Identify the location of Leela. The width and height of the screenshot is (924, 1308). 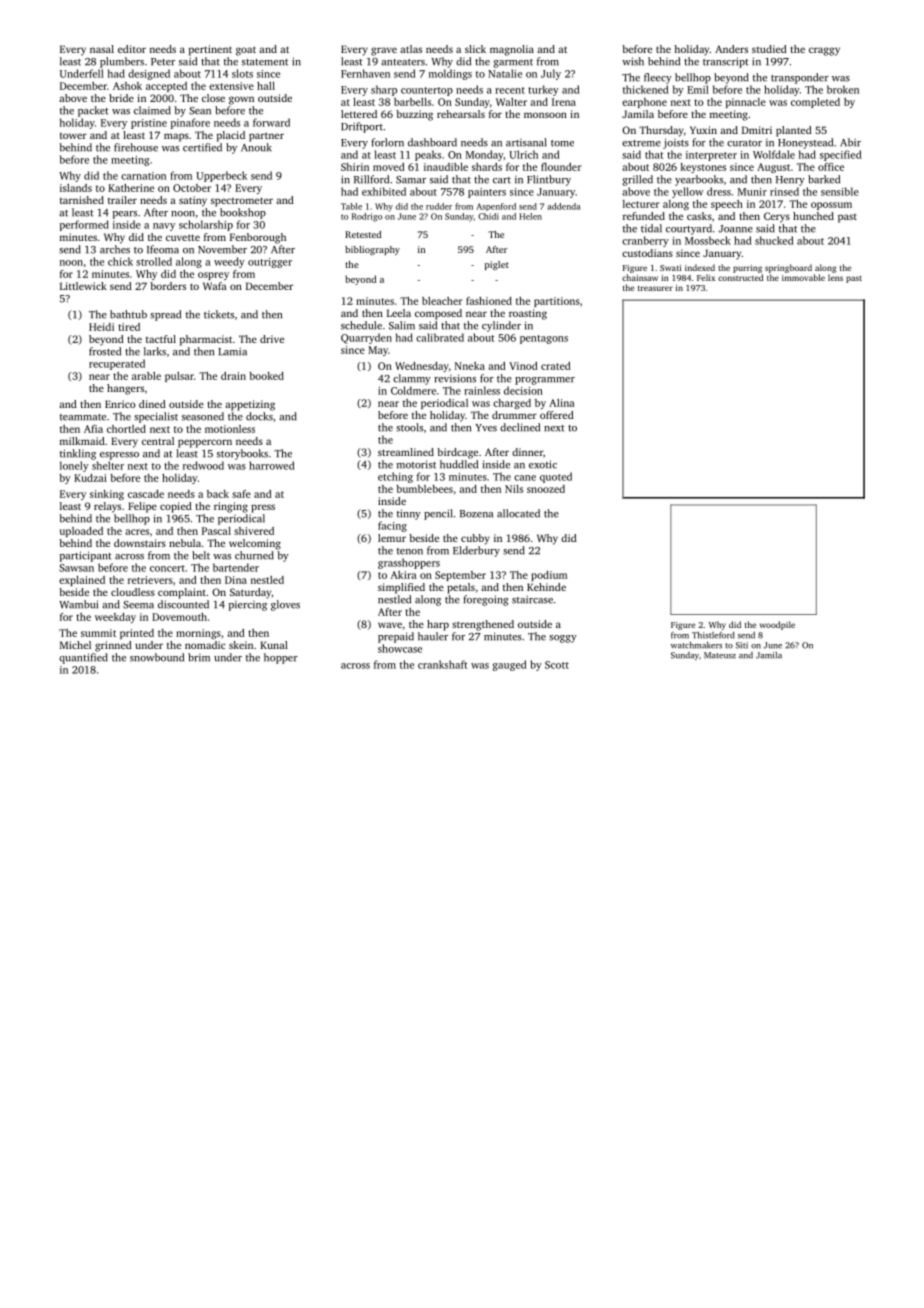
(399, 313).
